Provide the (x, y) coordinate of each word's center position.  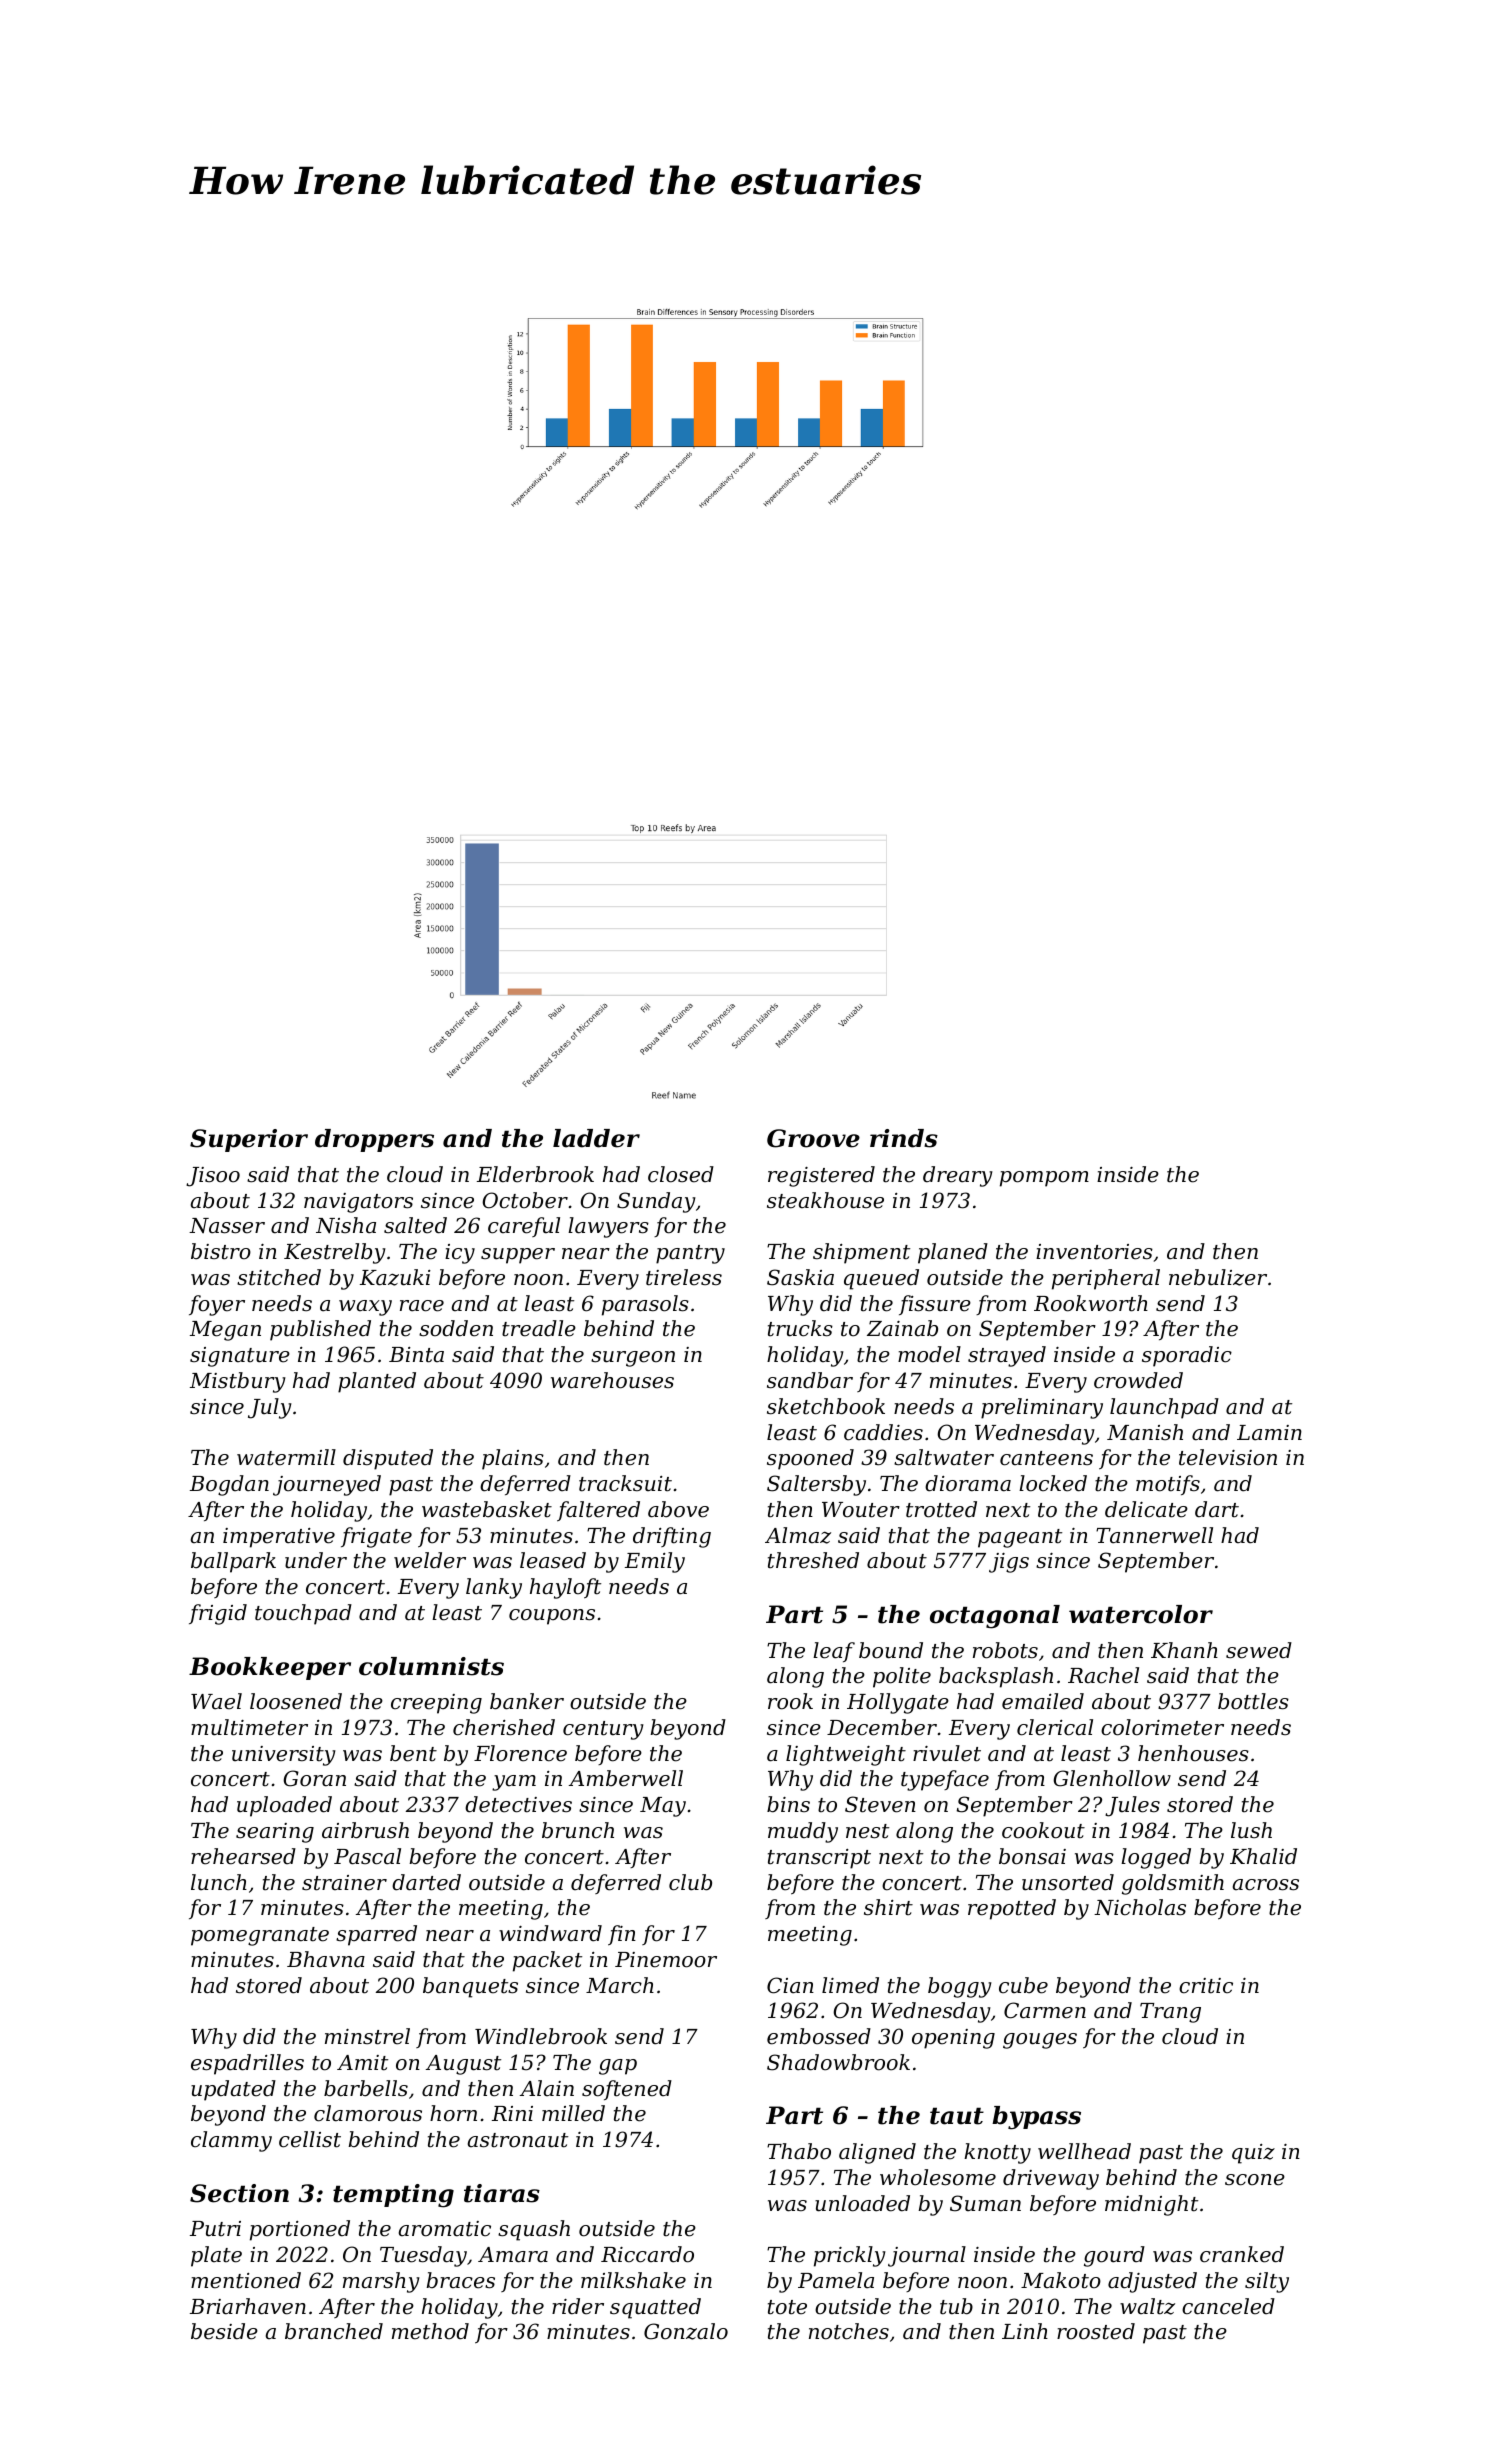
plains (513, 1459)
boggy (960, 1987)
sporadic (1187, 1356)
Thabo (799, 2151)
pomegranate (260, 1936)
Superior (249, 1140)
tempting (393, 2196)
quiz (1253, 2154)
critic (1206, 1986)
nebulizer (1218, 1277)
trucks (800, 1328)
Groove (813, 1138)
